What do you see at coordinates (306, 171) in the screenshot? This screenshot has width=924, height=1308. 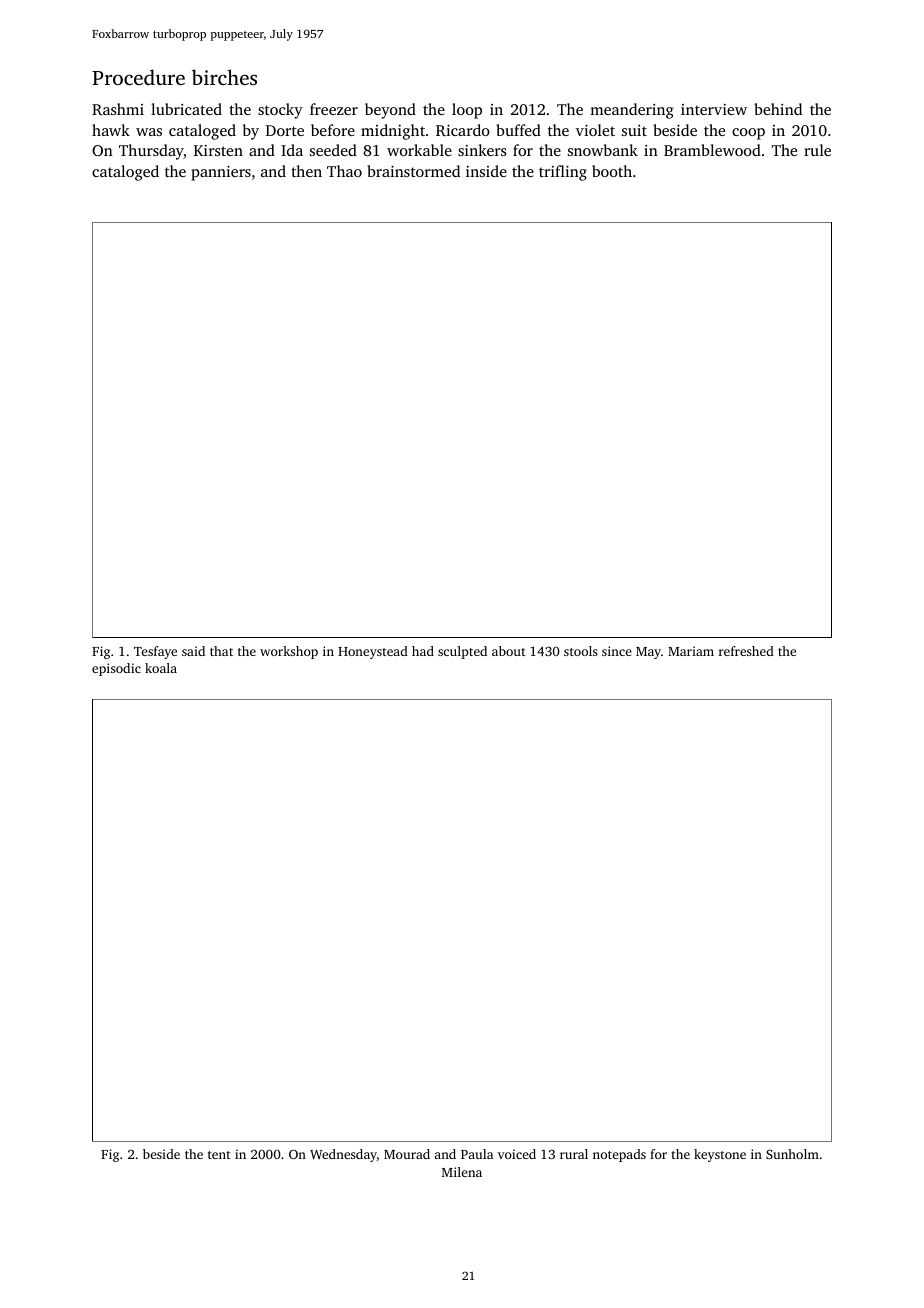 I see `then` at bounding box center [306, 171].
